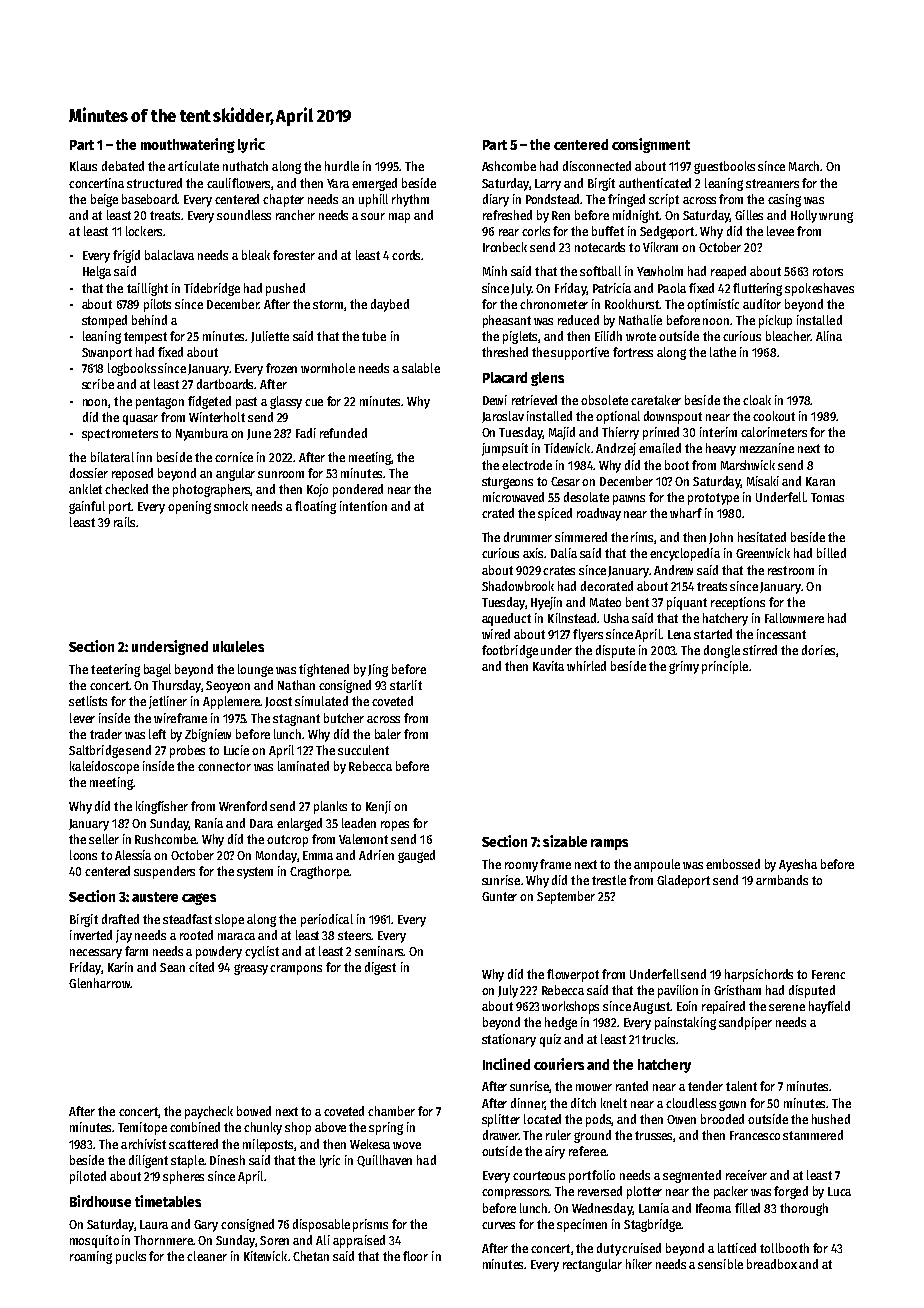  Describe the element at coordinates (836, 217) in the page. I see `wrung` at that location.
